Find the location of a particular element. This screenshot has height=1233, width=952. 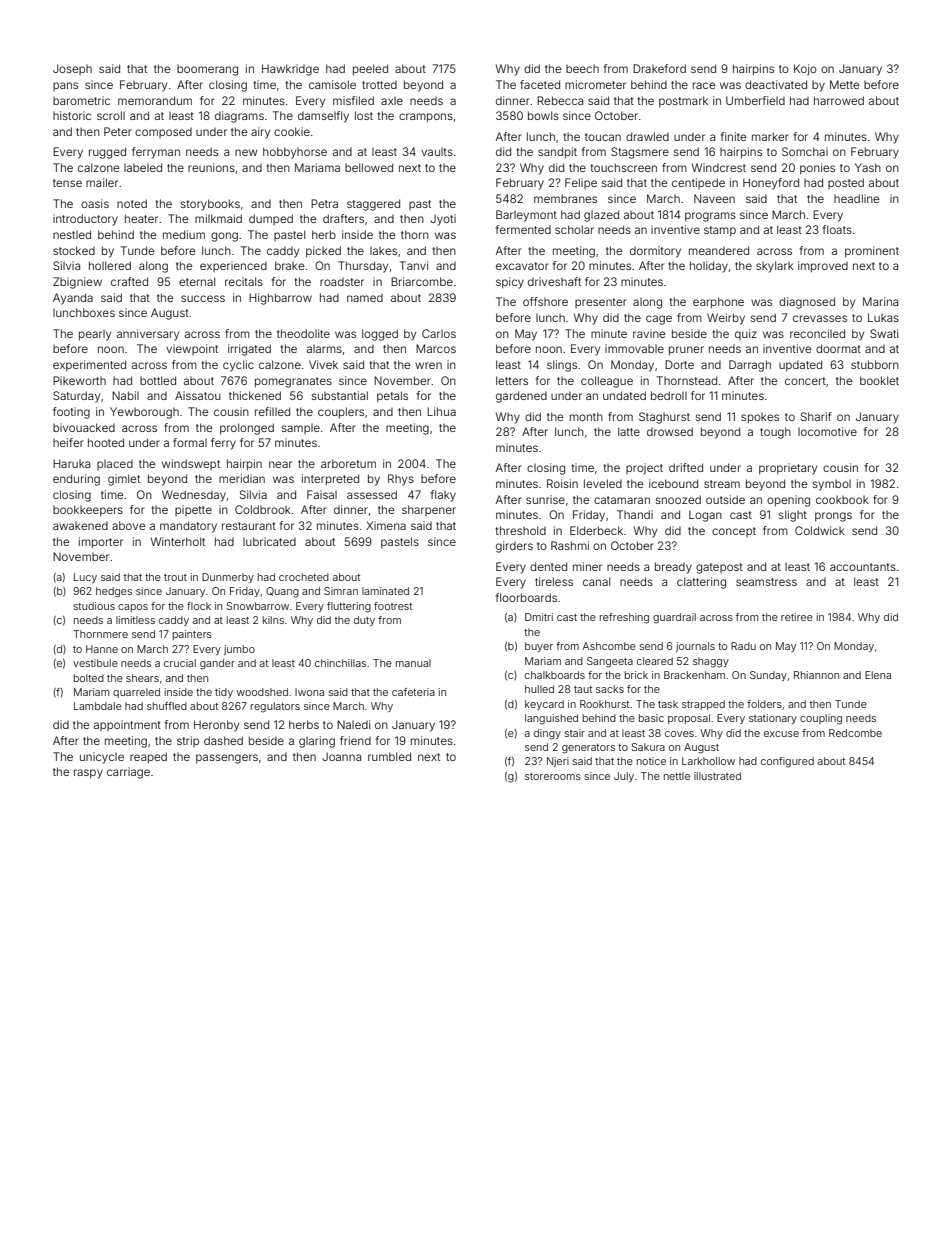

pearly is located at coordinates (95, 335).
